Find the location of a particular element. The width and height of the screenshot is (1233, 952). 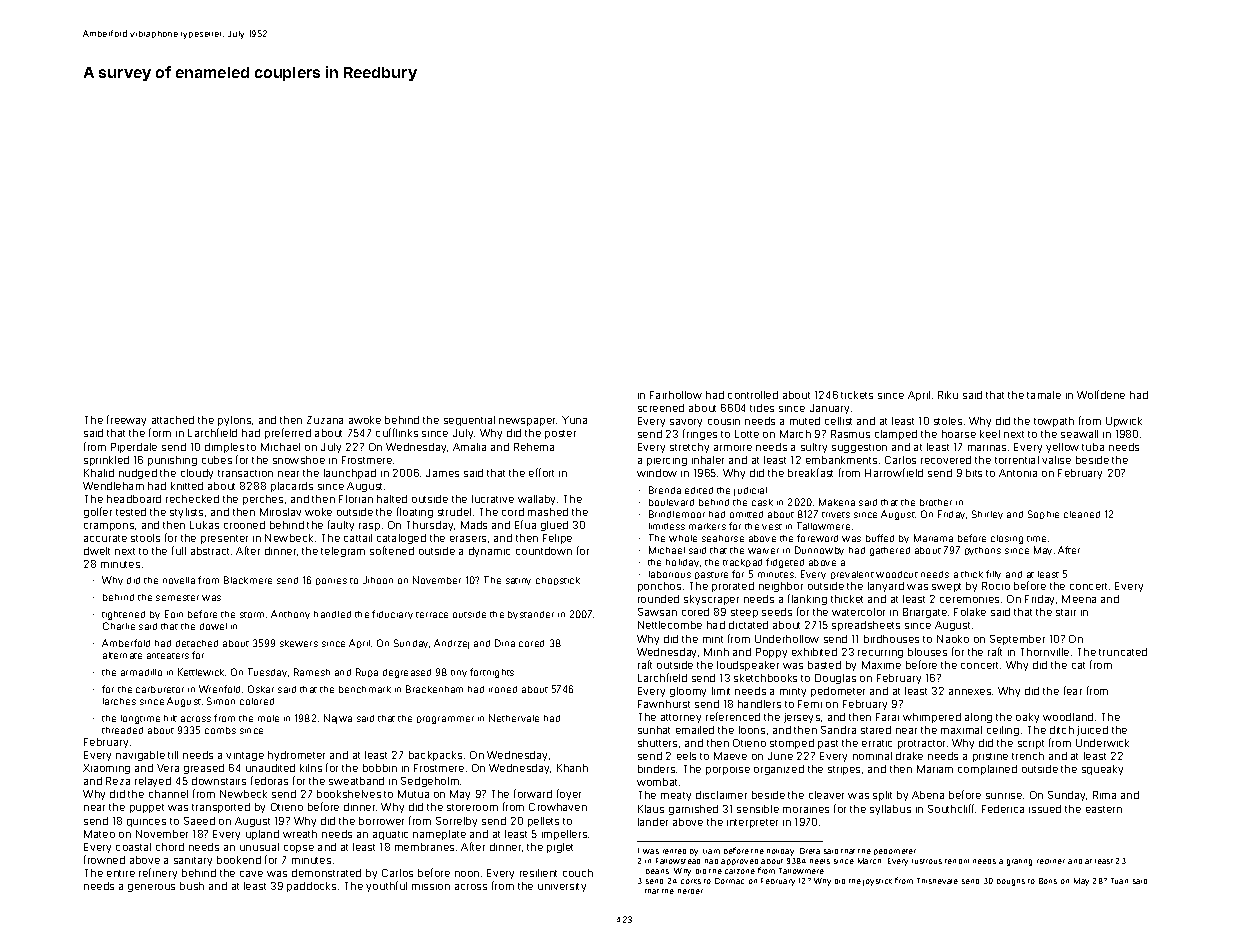

disclaimer is located at coordinates (721, 795).
